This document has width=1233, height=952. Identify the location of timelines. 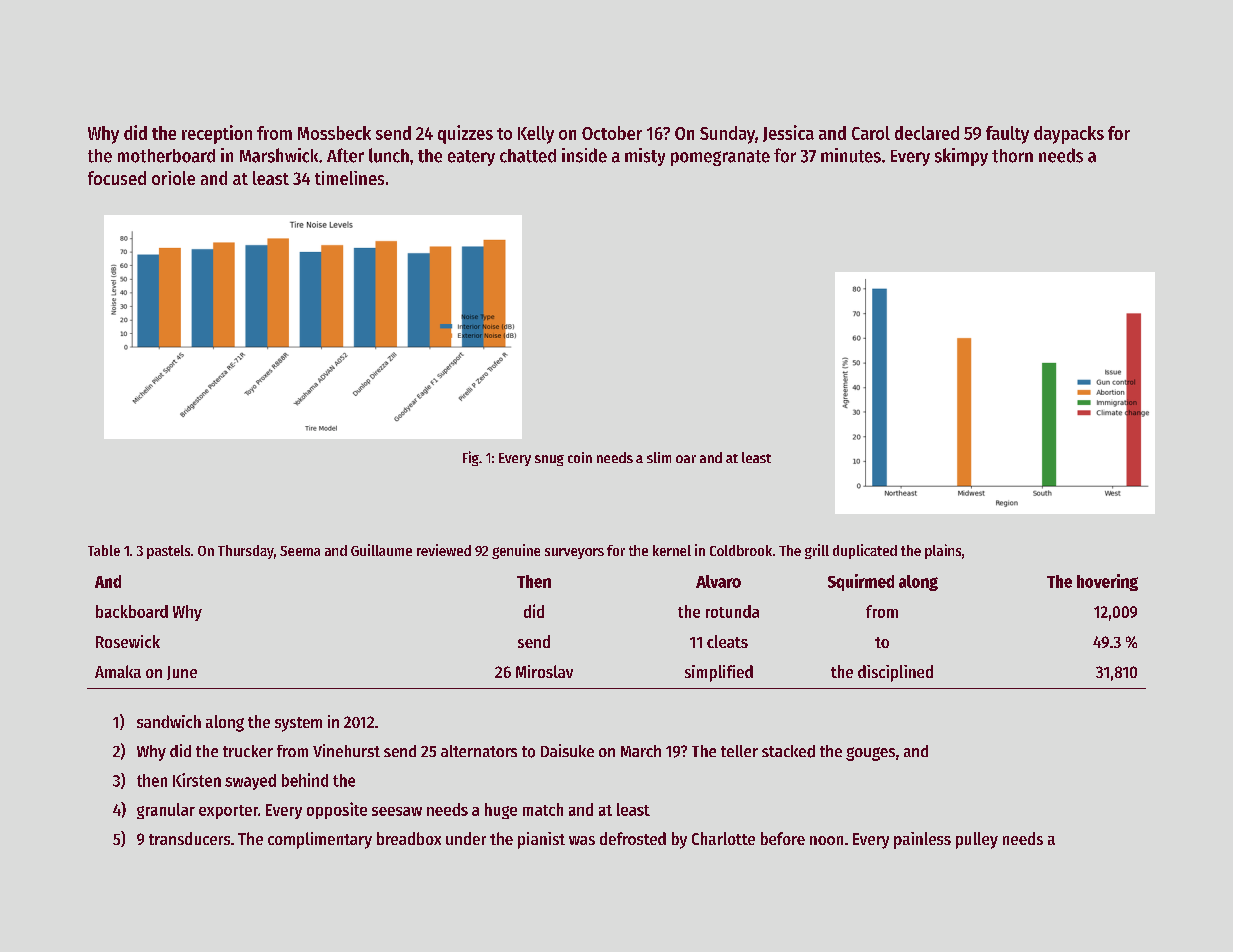
(349, 178).
